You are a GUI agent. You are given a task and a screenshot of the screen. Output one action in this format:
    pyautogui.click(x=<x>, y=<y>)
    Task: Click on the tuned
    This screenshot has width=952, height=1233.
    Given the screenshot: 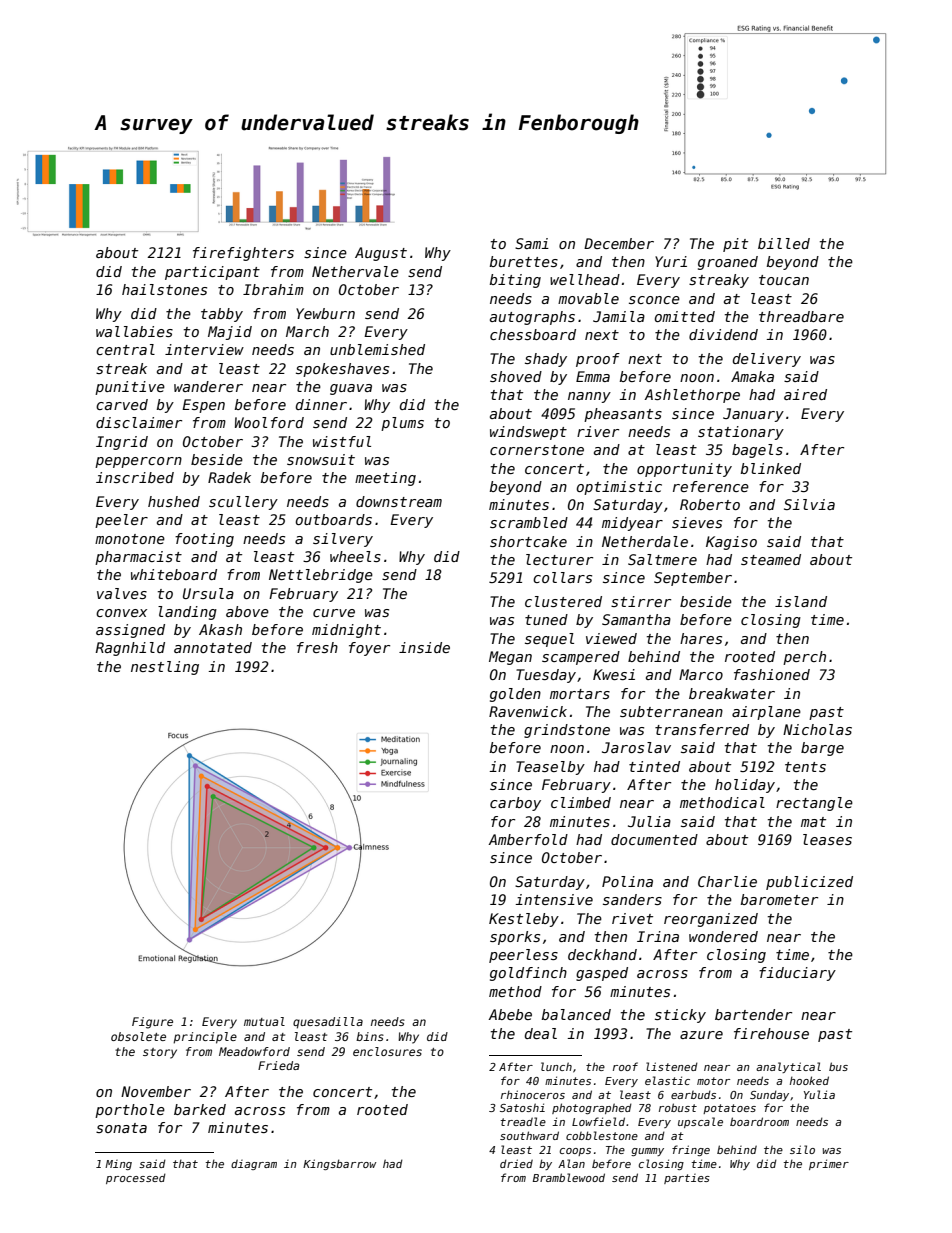 What is the action you would take?
    pyautogui.click(x=546, y=619)
